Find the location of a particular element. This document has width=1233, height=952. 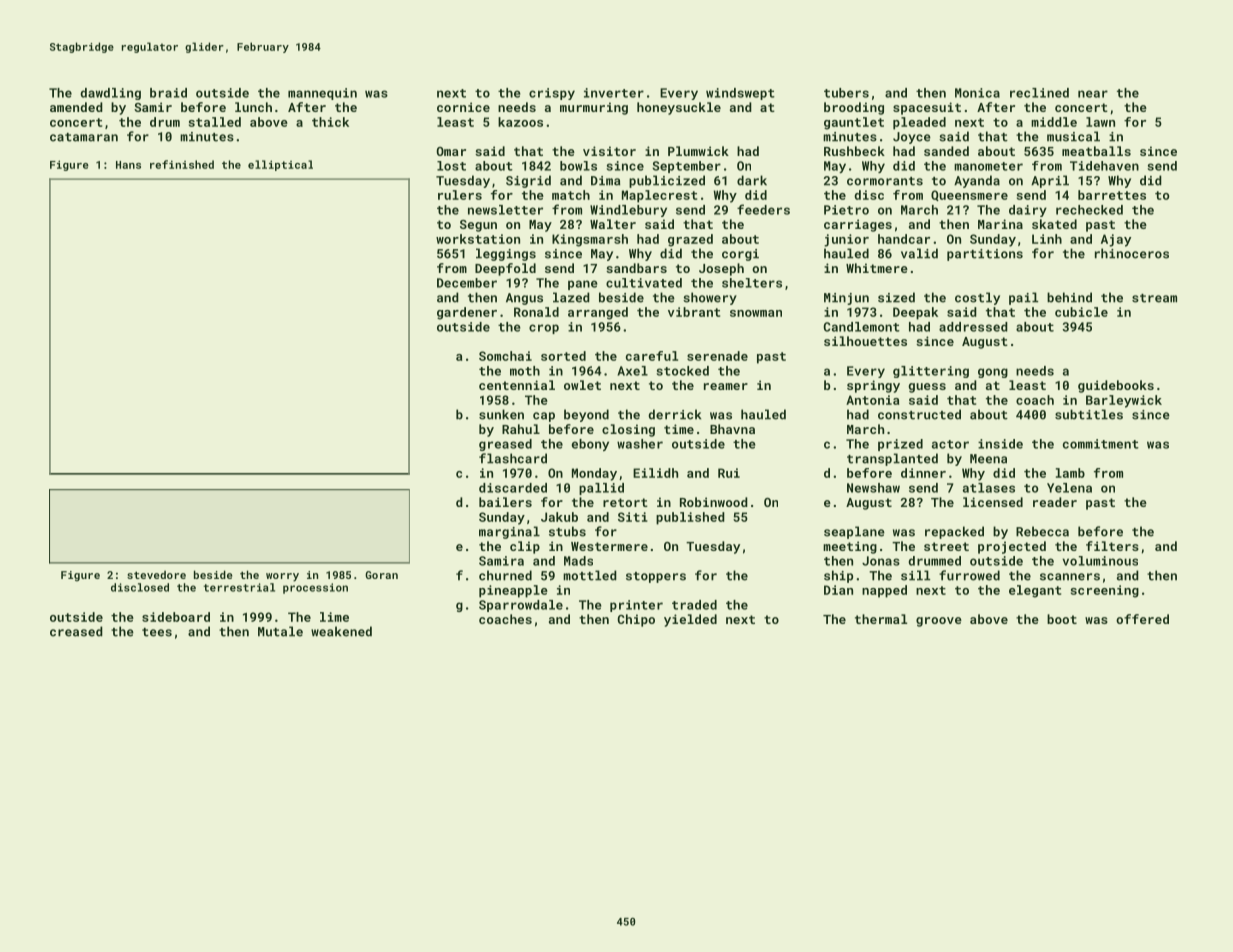

weakened is located at coordinates (341, 631).
